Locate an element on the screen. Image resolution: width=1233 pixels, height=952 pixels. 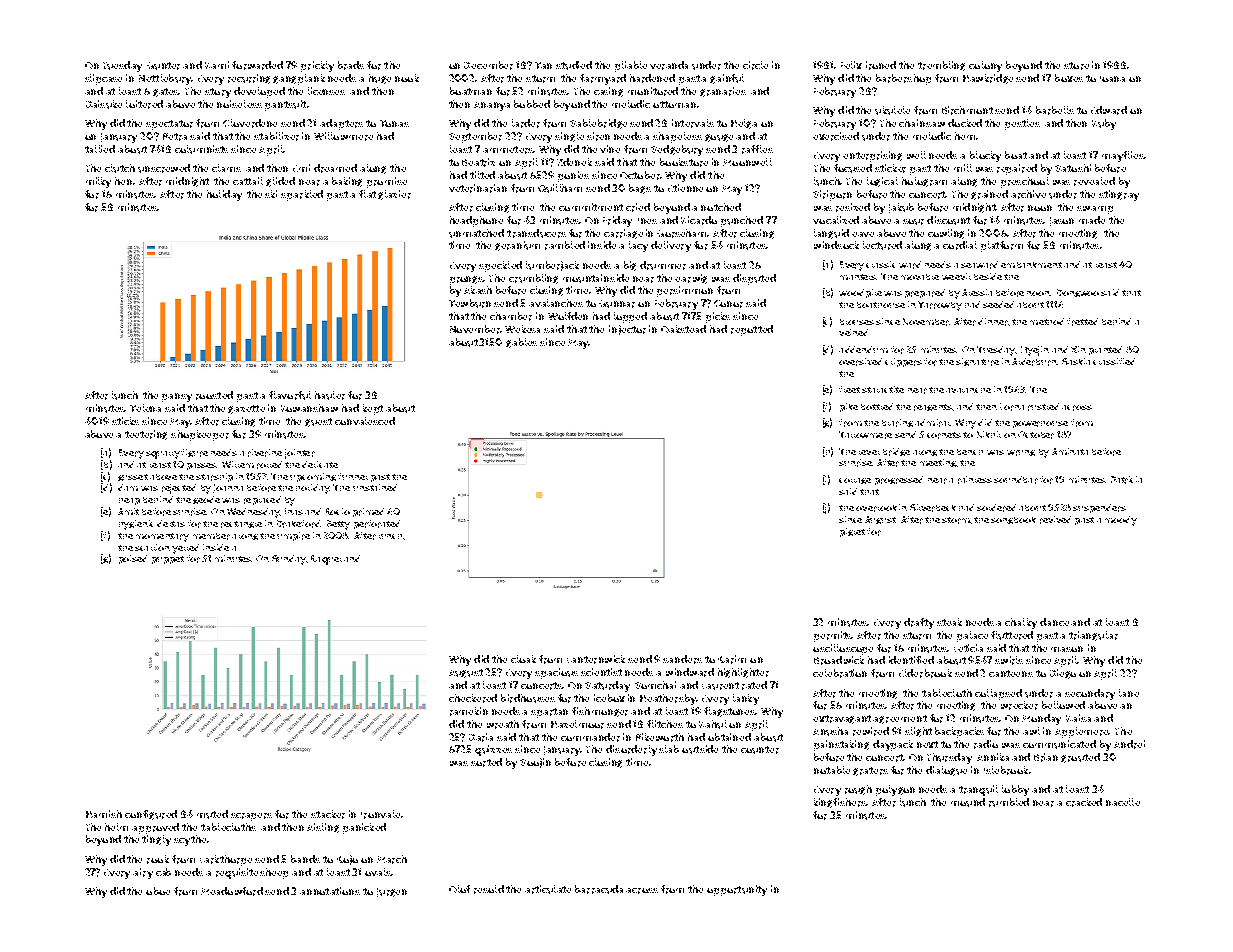
collapsed is located at coordinates (998, 694).
